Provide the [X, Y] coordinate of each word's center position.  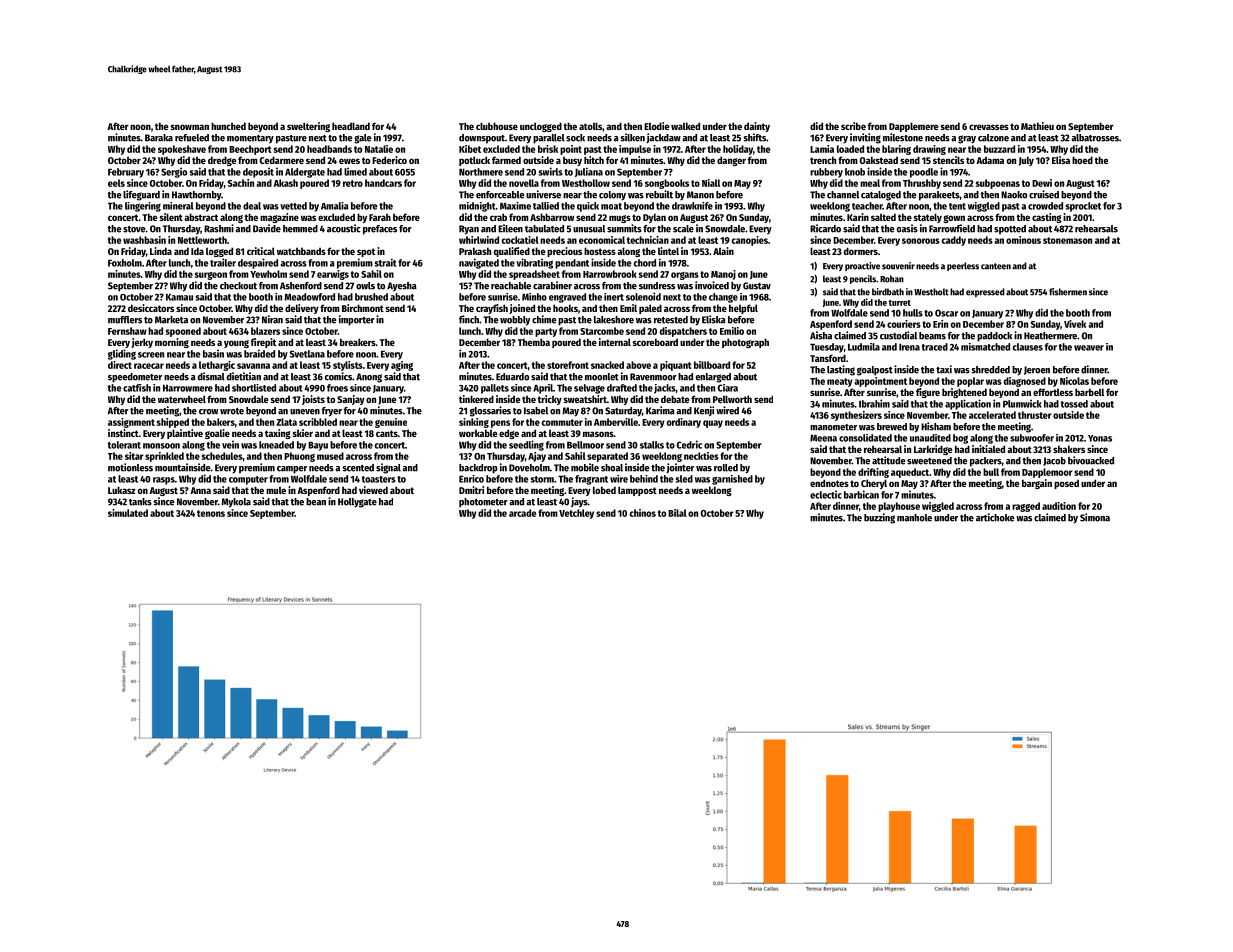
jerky [142, 343]
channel [843, 195]
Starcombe [602, 331]
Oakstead [879, 160]
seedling [526, 445]
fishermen [1068, 292]
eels [116, 183]
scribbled [318, 422]
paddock [994, 337]
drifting [873, 473]
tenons [211, 513]
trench [823, 160]
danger [731, 161]
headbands [329, 149]
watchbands [301, 251]
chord [645, 263]
